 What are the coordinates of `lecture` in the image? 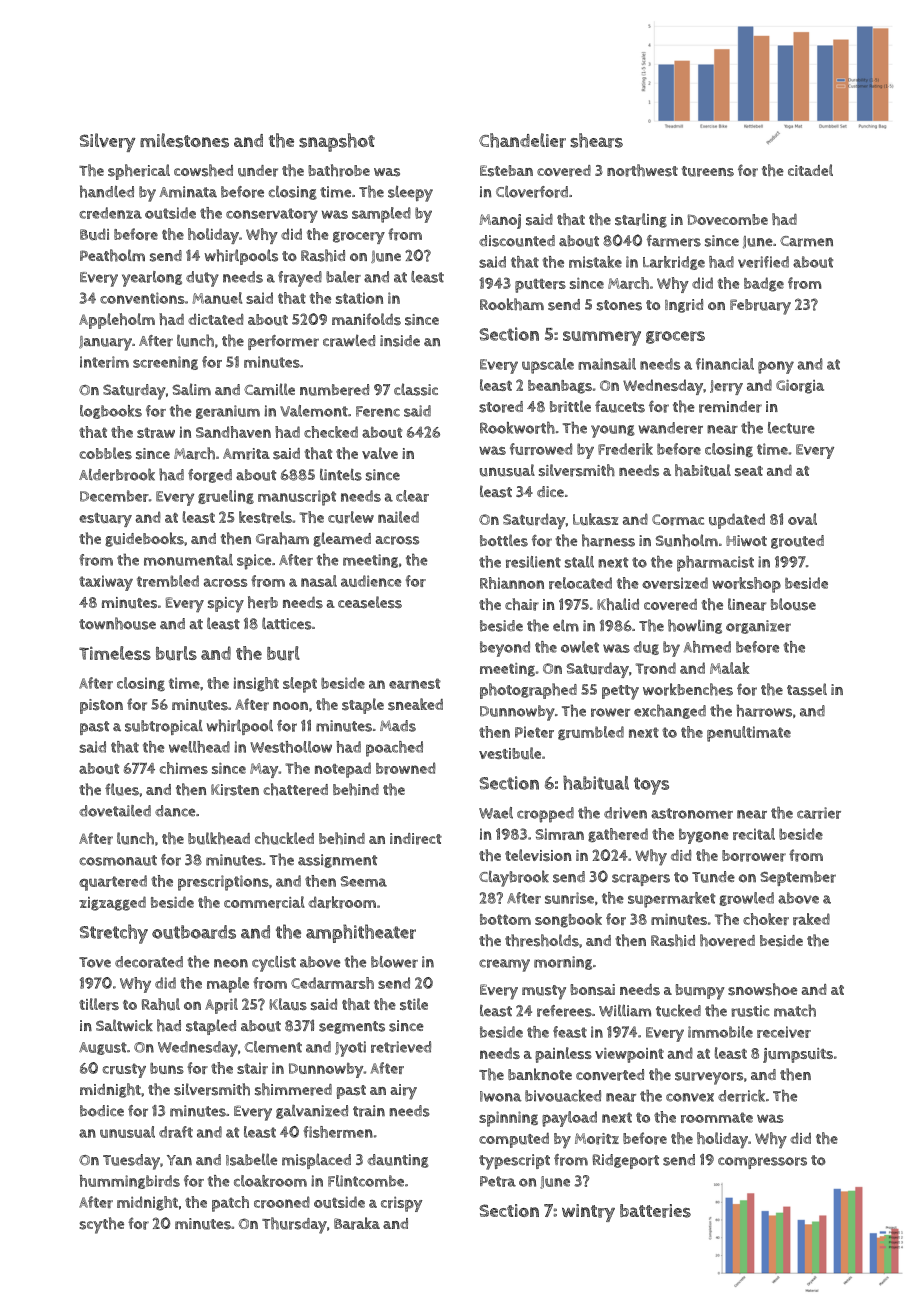 It's located at (791, 428).
